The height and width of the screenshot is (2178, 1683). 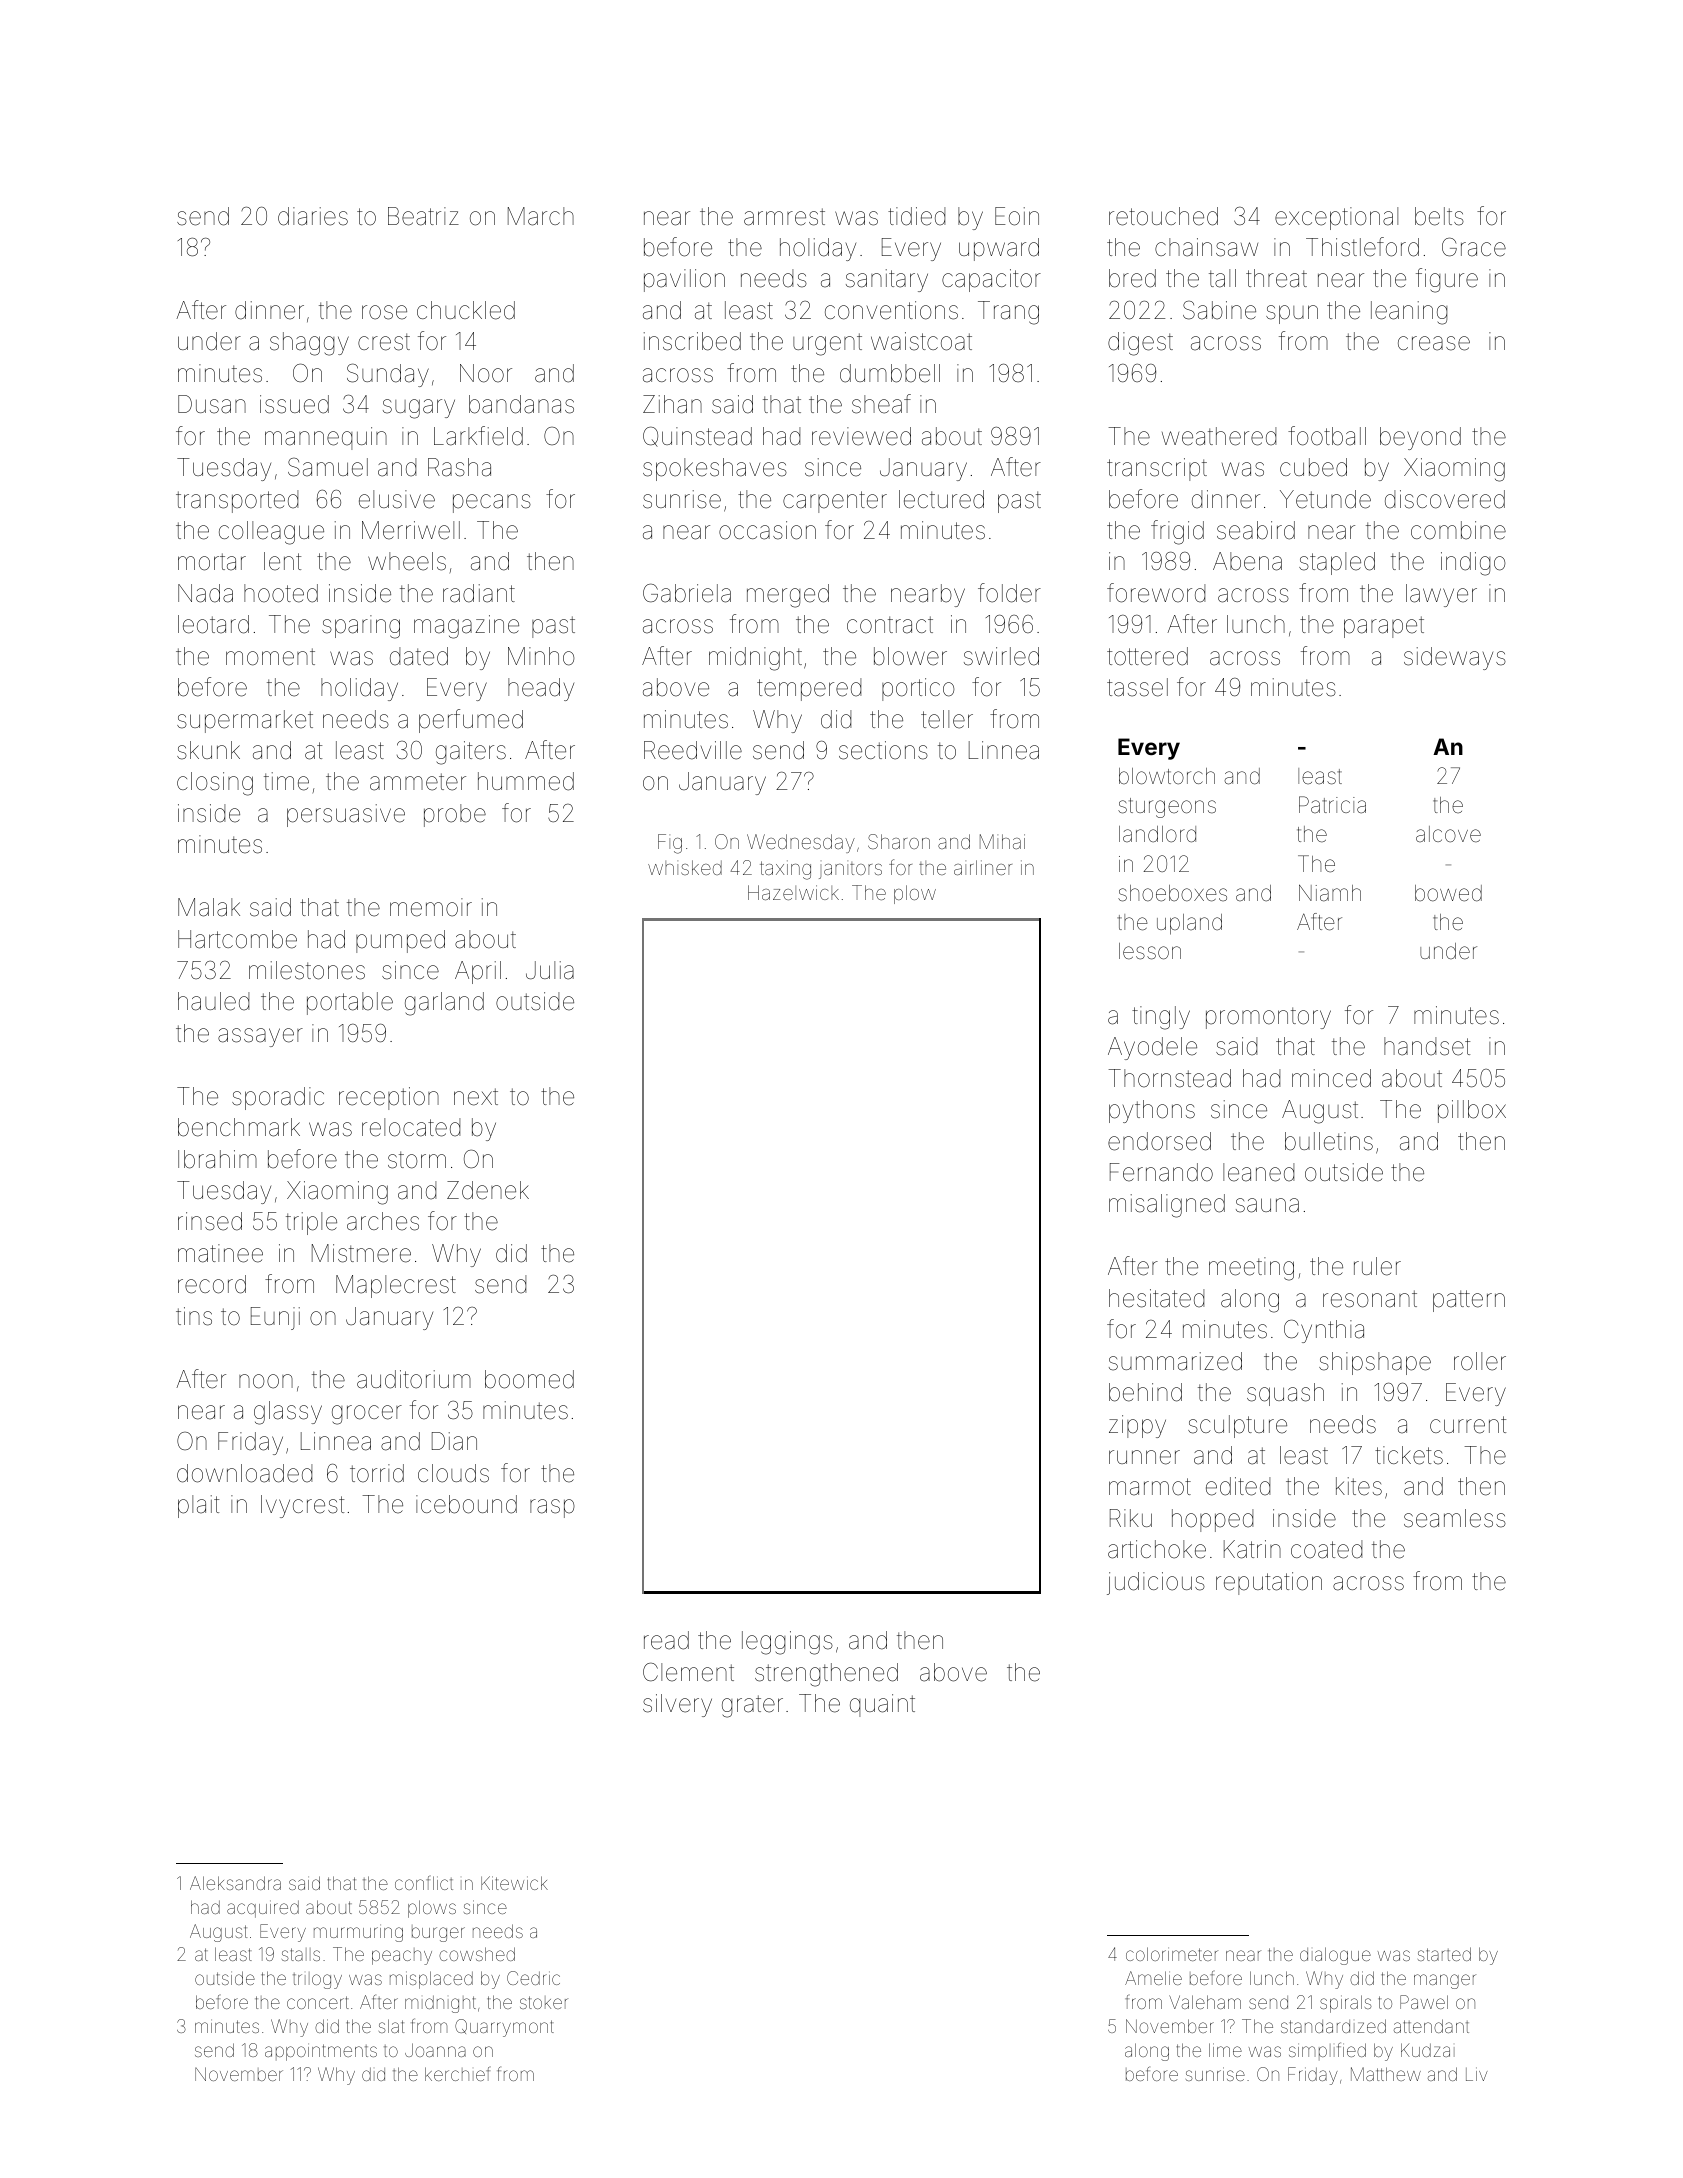 What do you see at coordinates (1439, 216) in the screenshot?
I see `belts` at bounding box center [1439, 216].
